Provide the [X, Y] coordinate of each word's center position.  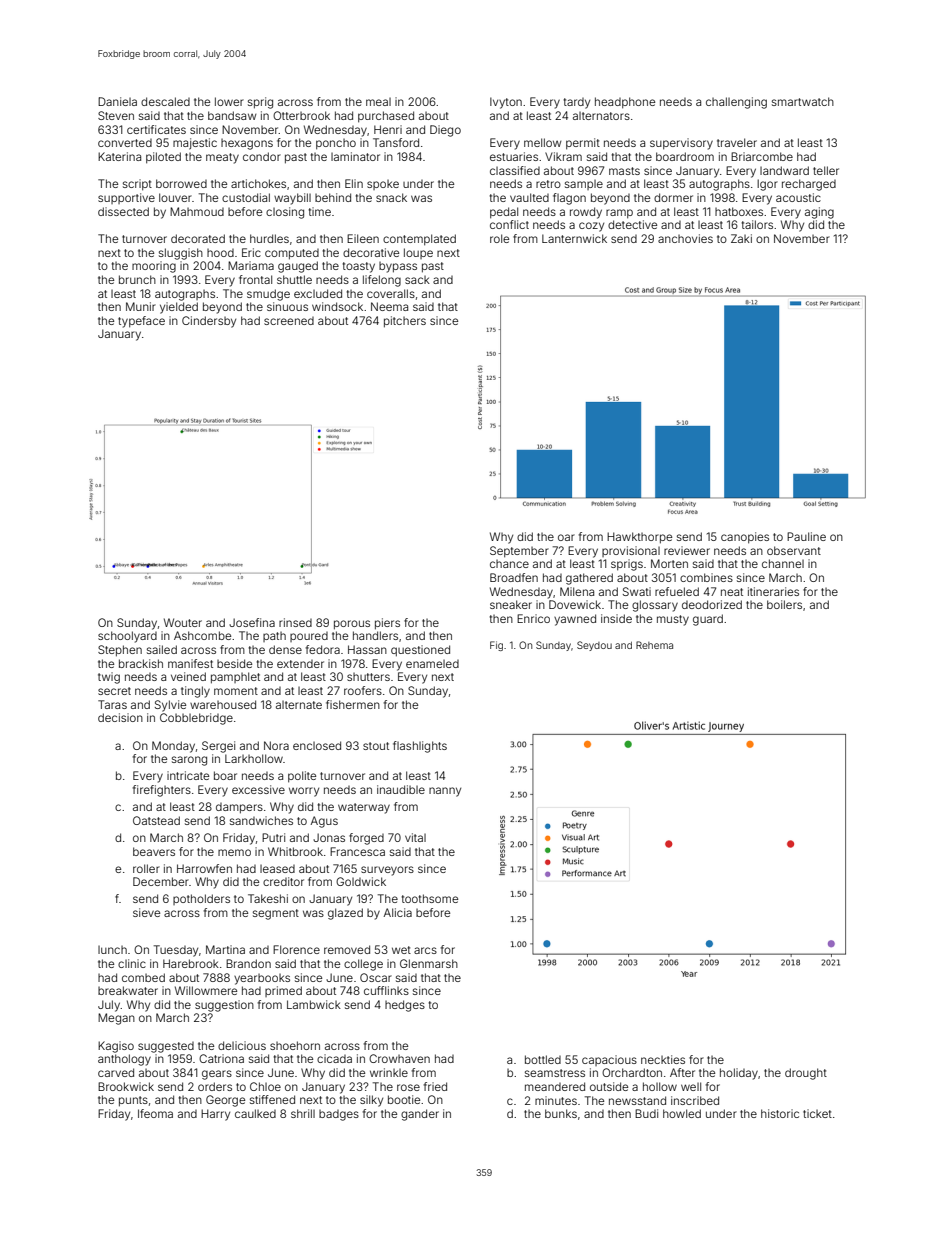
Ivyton [506, 103]
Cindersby [209, 322]
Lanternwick [574, 238]
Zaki [741, 238]
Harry [215, 1115]
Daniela [117, 101]
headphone [625, 103]
